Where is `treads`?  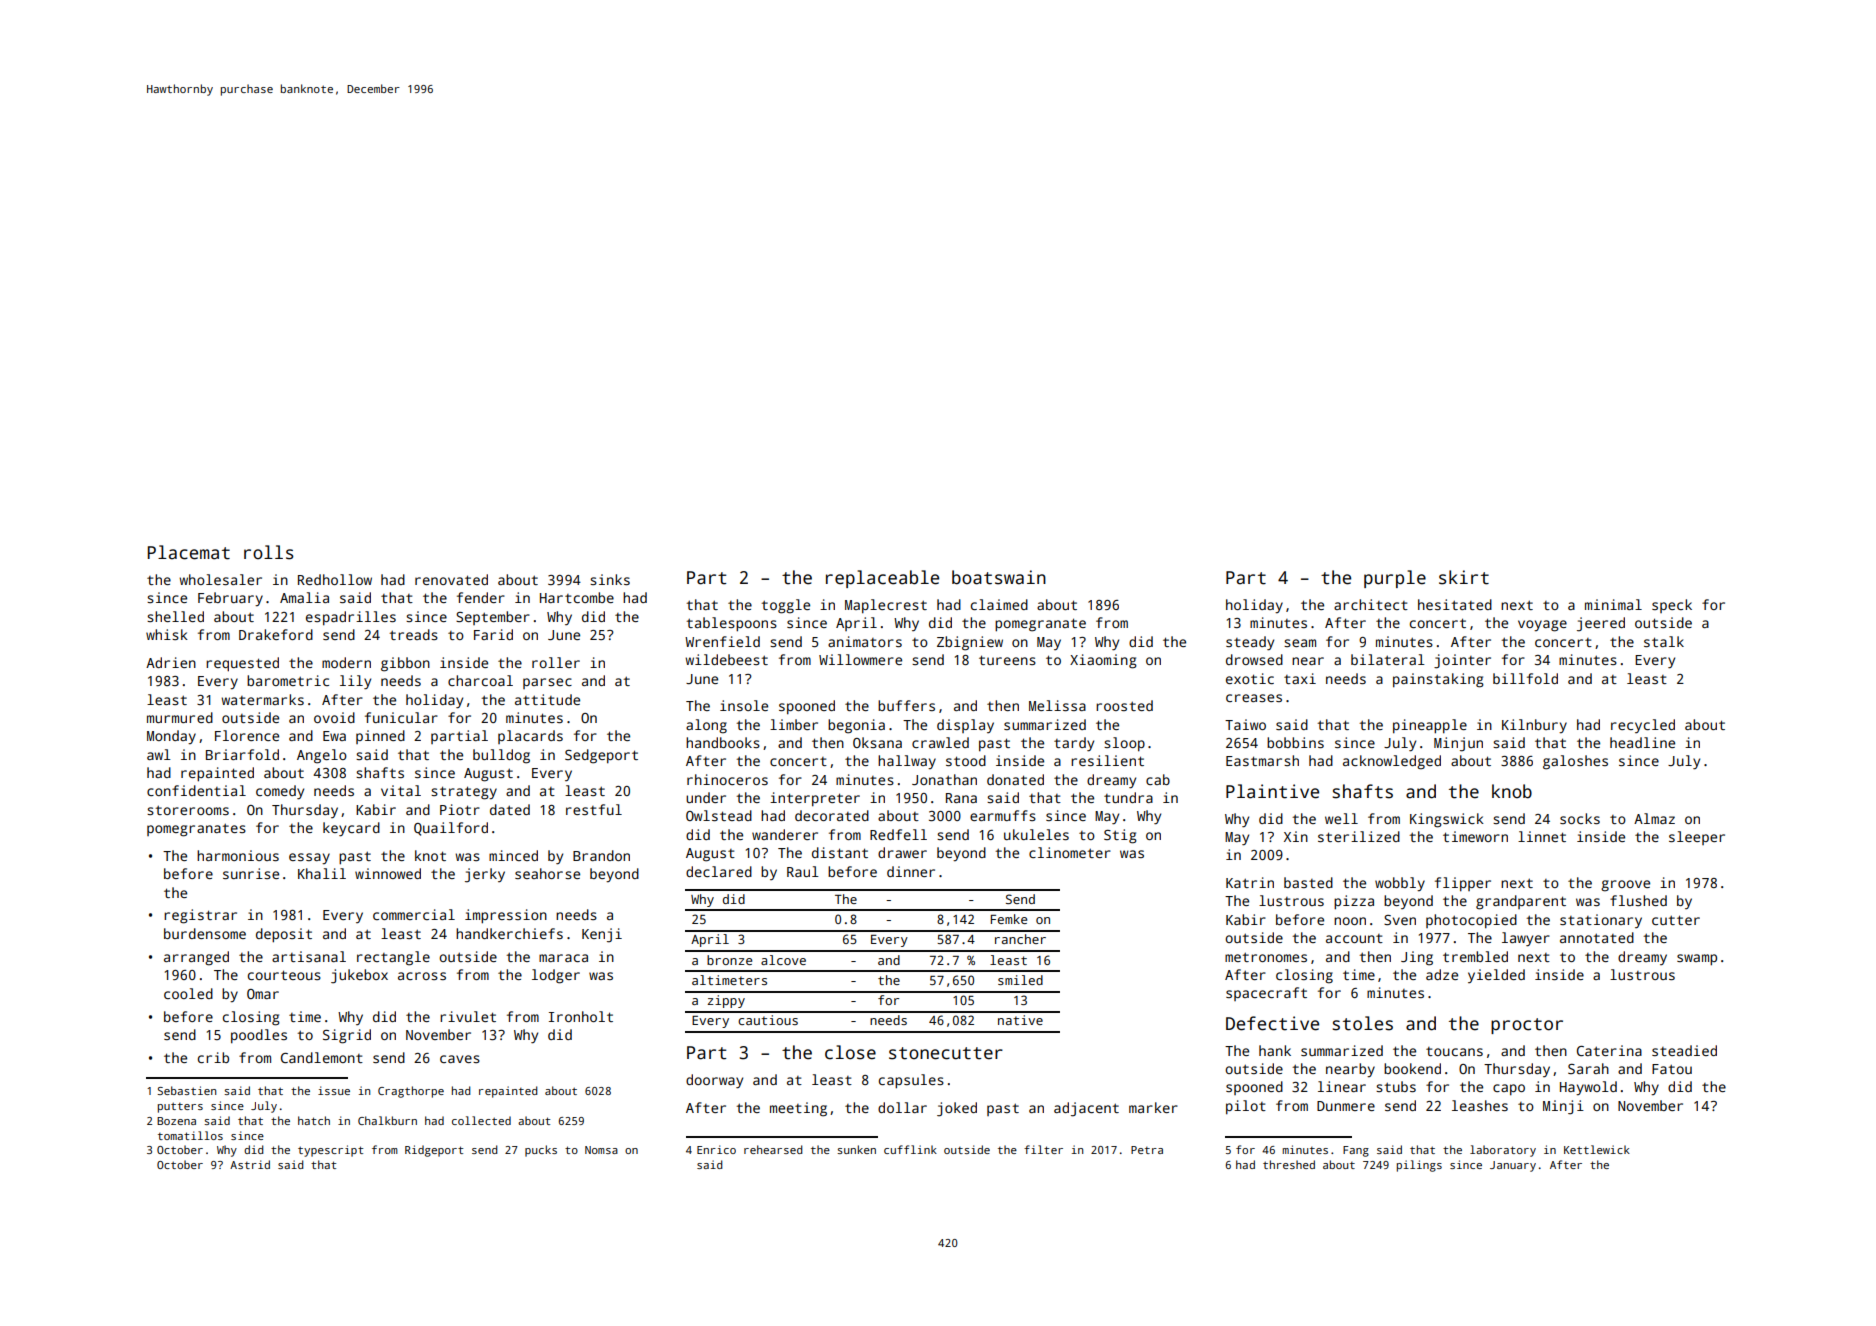 treads is located at coordinates (413, 634).
